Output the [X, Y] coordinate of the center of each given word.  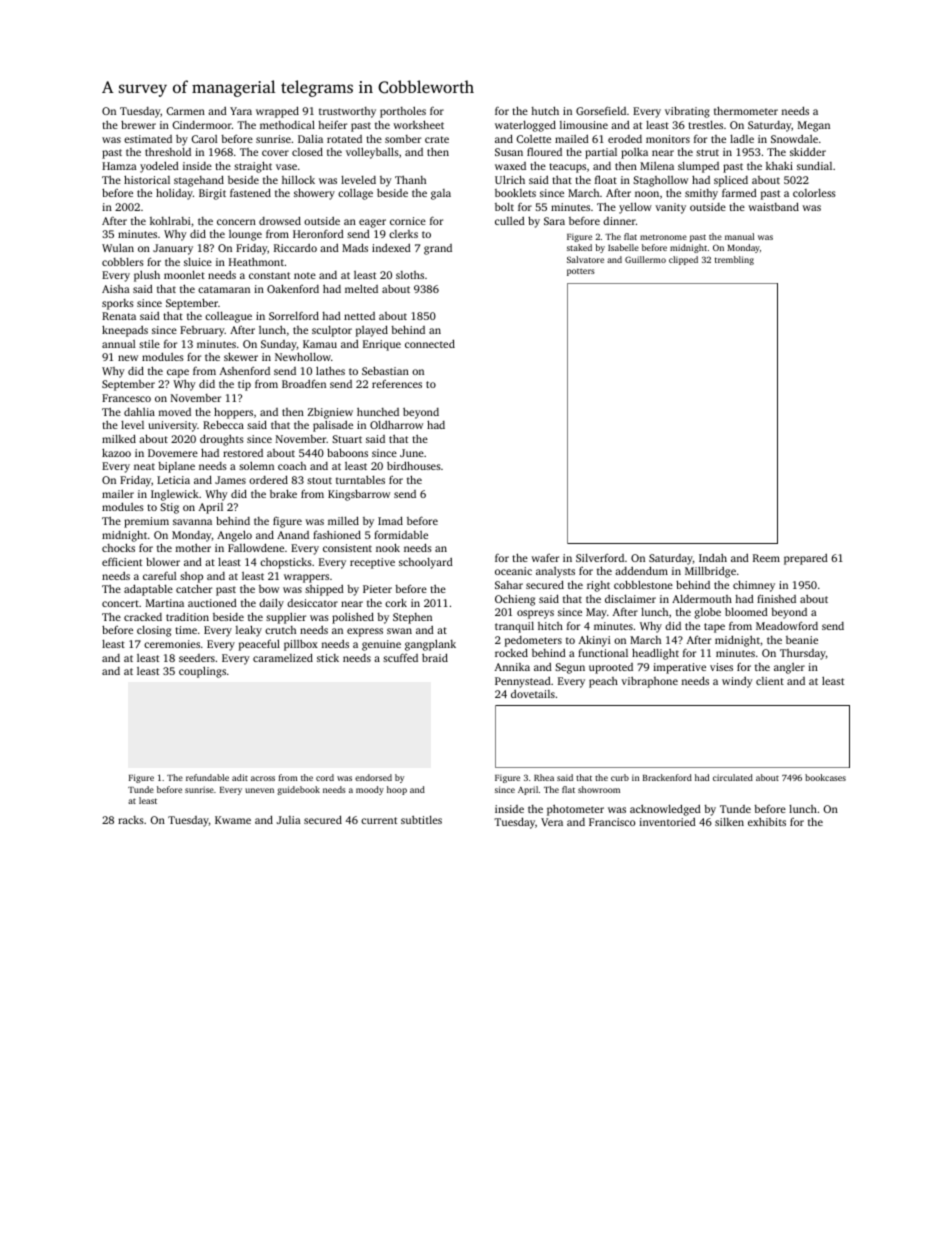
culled [510, 220]
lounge [245, 235]
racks [131, 820]
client [770, 681]
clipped [683, 260]
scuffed [400, 657]
